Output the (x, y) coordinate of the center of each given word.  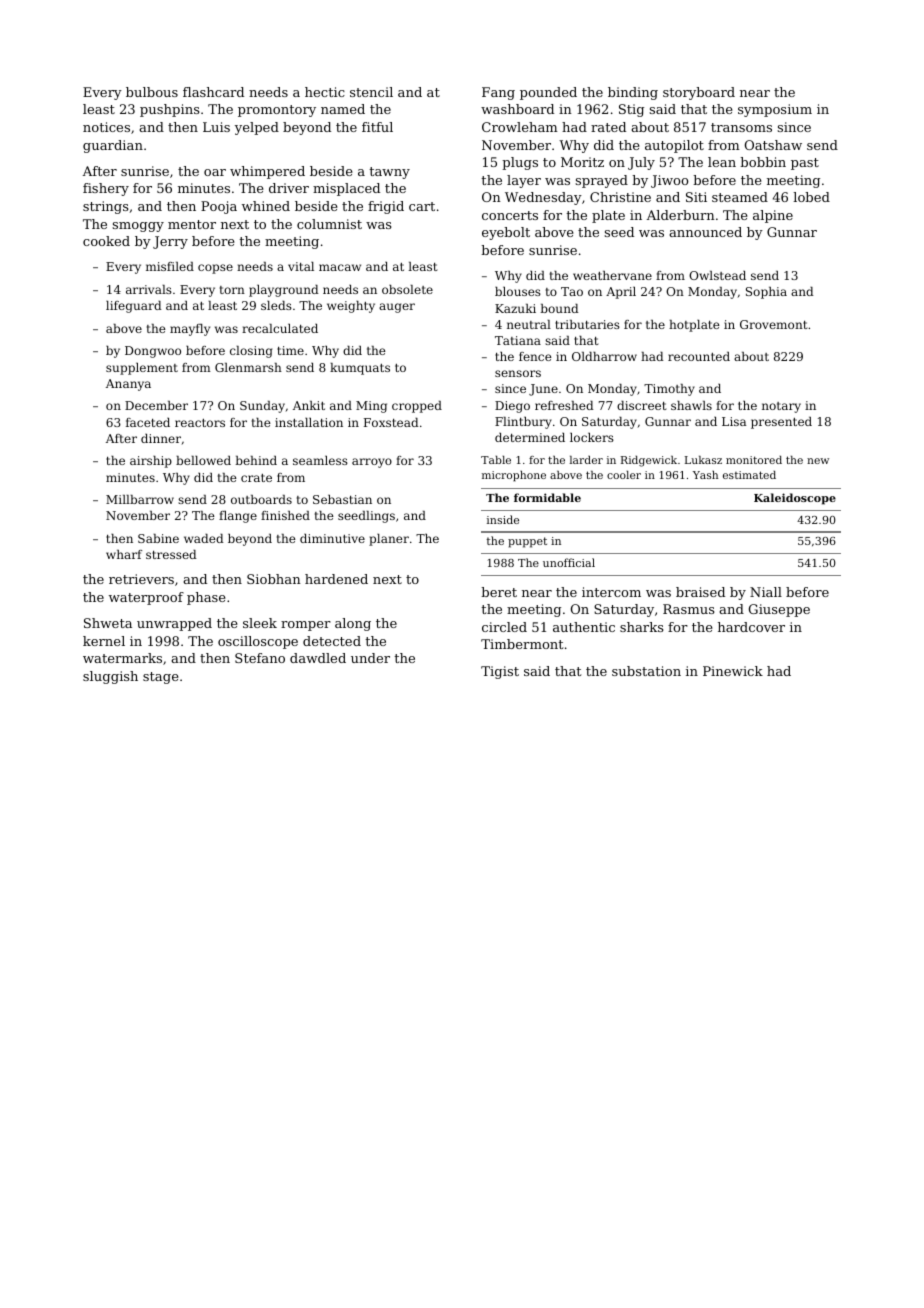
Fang (498, 93)
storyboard (699, 93)
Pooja (219, 207)
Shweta (108, 623)
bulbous (152, 92)
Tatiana (518, 340)
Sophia (766, 293)
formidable (547, 497)
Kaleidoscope (795, 499)
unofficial (569, 562)
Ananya (128, 385)
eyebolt (506, 233)
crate (256, 478)
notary (781, 407)
